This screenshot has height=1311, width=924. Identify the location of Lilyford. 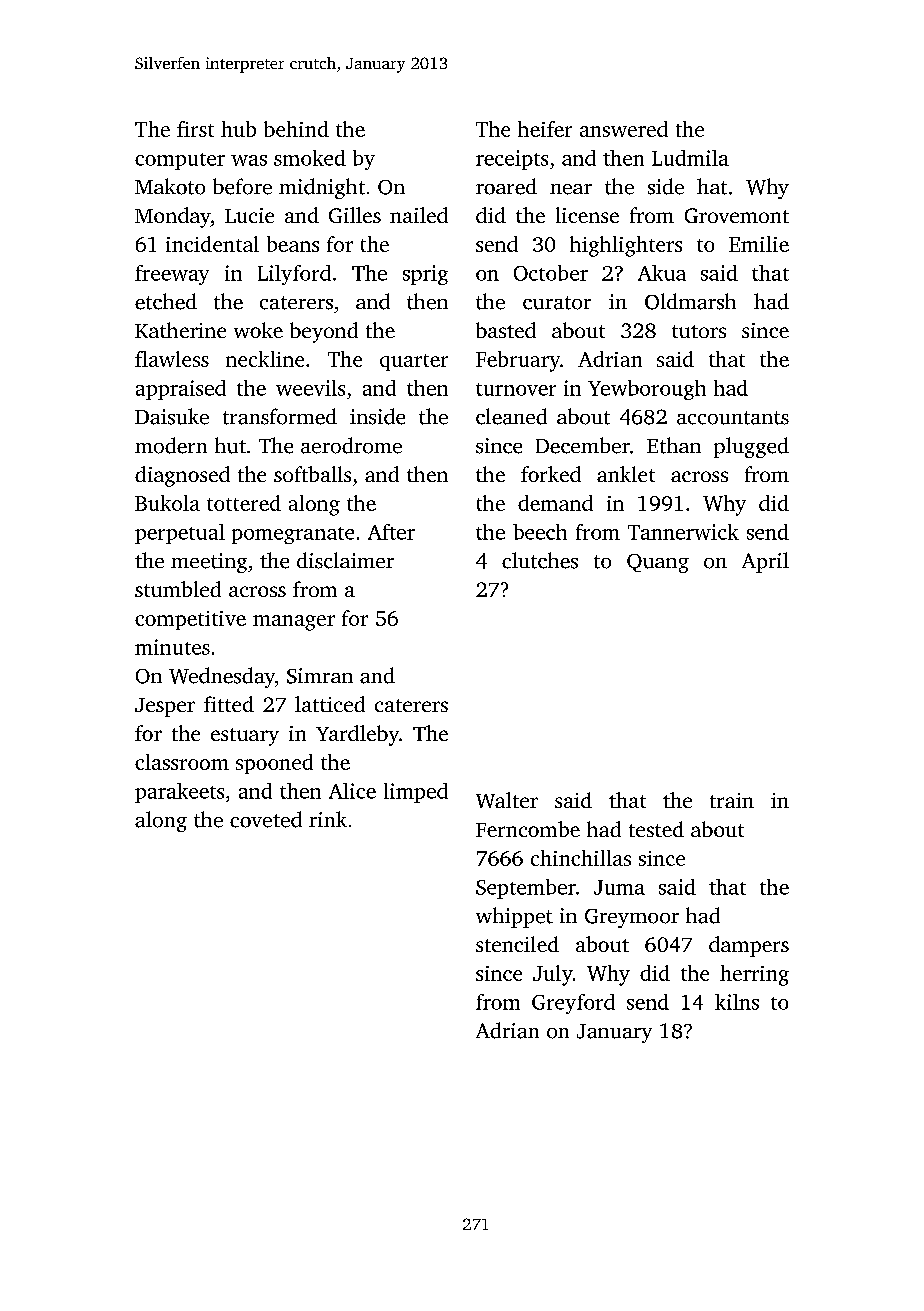
(294, 275).
